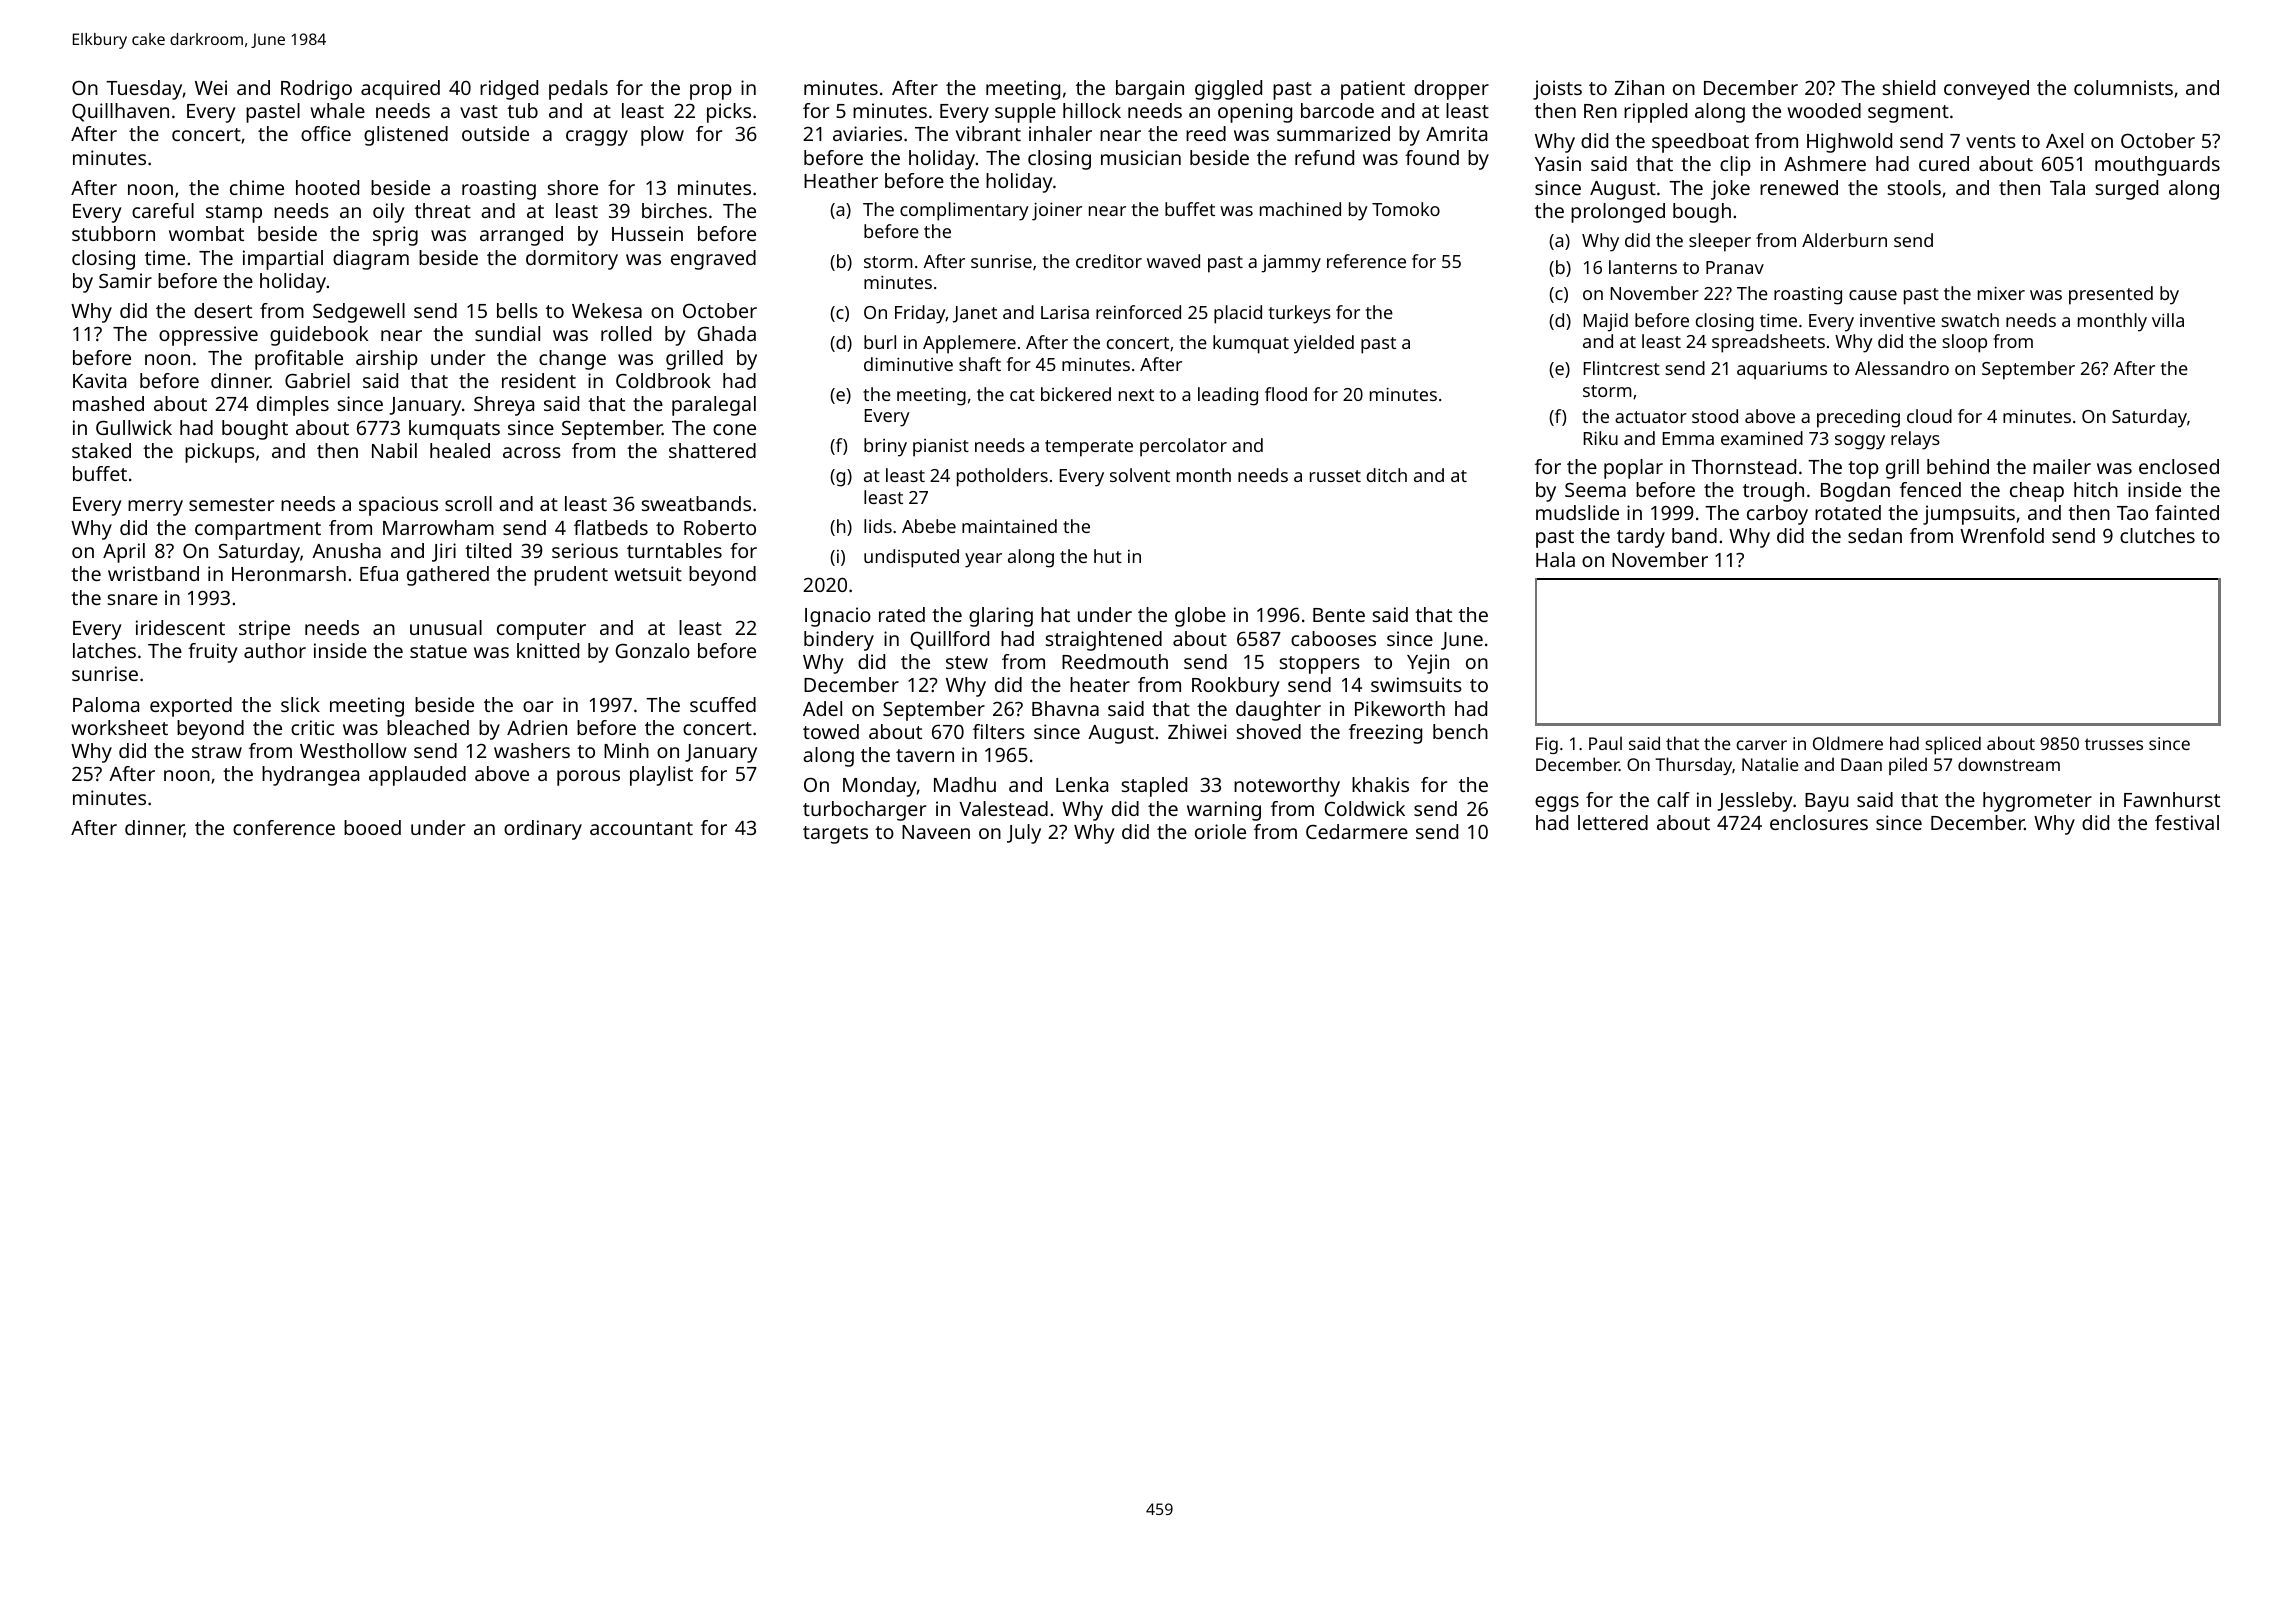  What do you see at coordinates (2037, 492) in the document?
I see `cheap` at bounding box center [2037, 492].
